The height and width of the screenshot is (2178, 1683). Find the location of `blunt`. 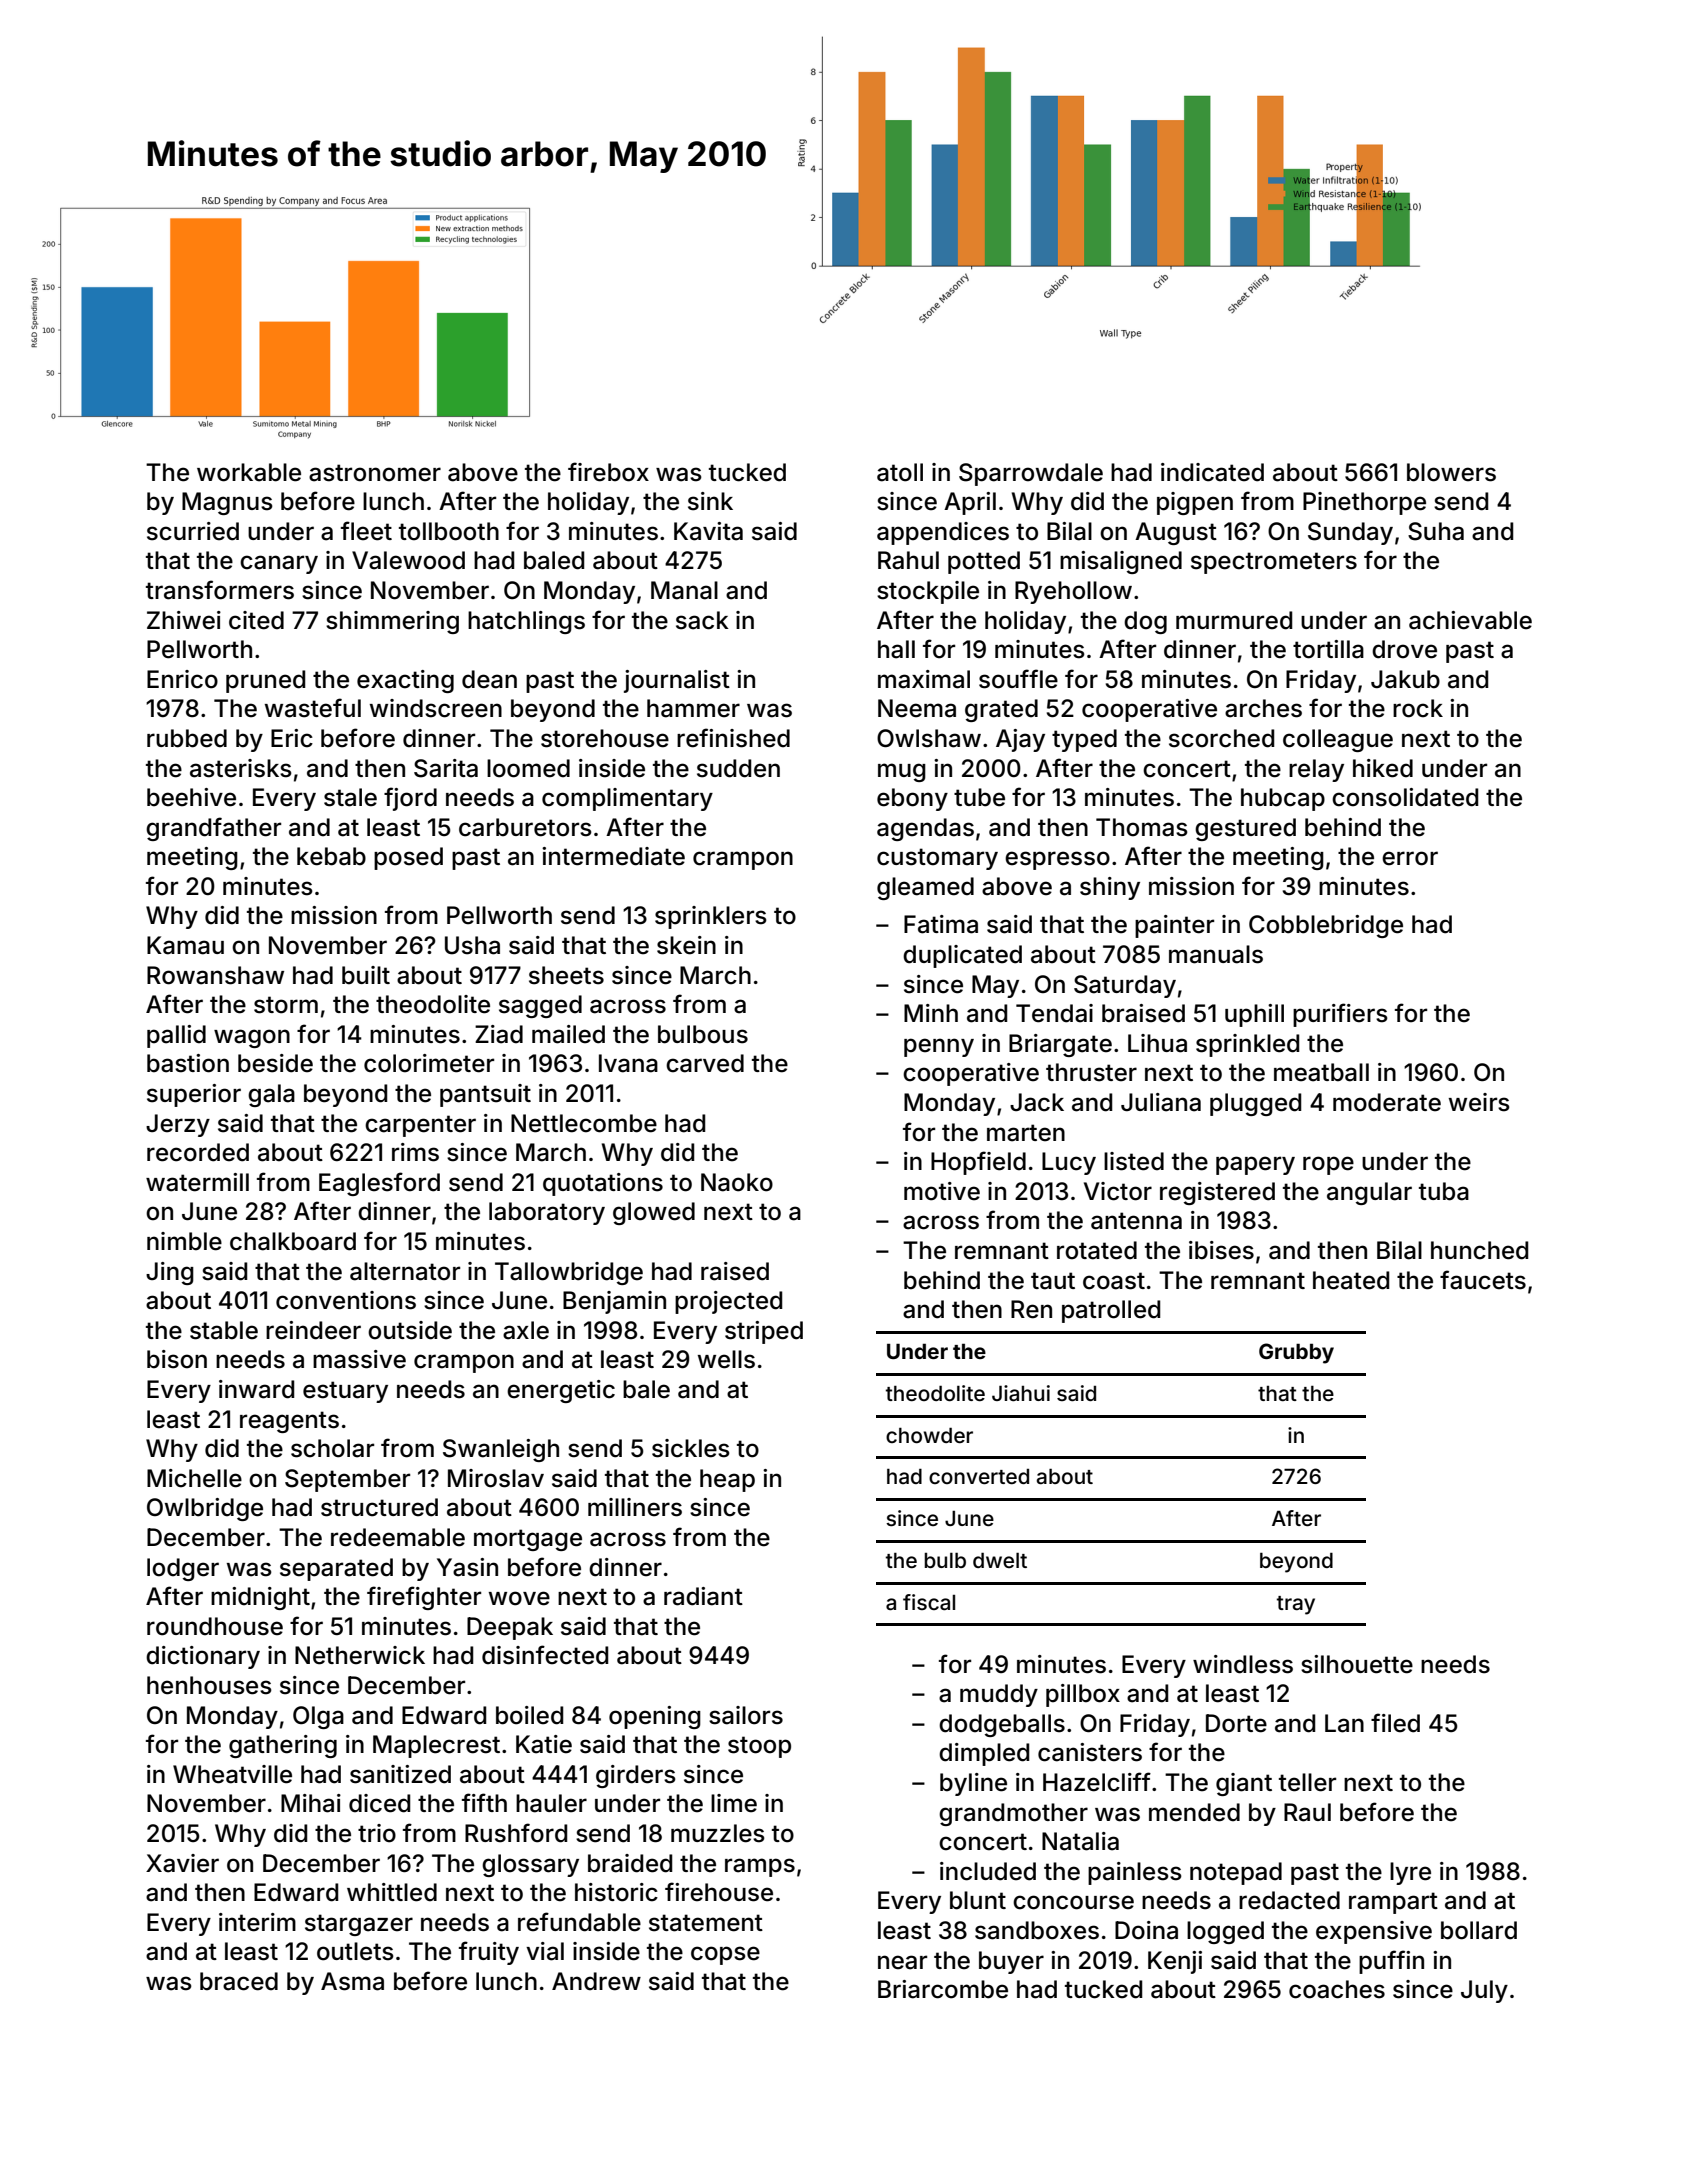

blunt is located at coordinates (978, 1900).
